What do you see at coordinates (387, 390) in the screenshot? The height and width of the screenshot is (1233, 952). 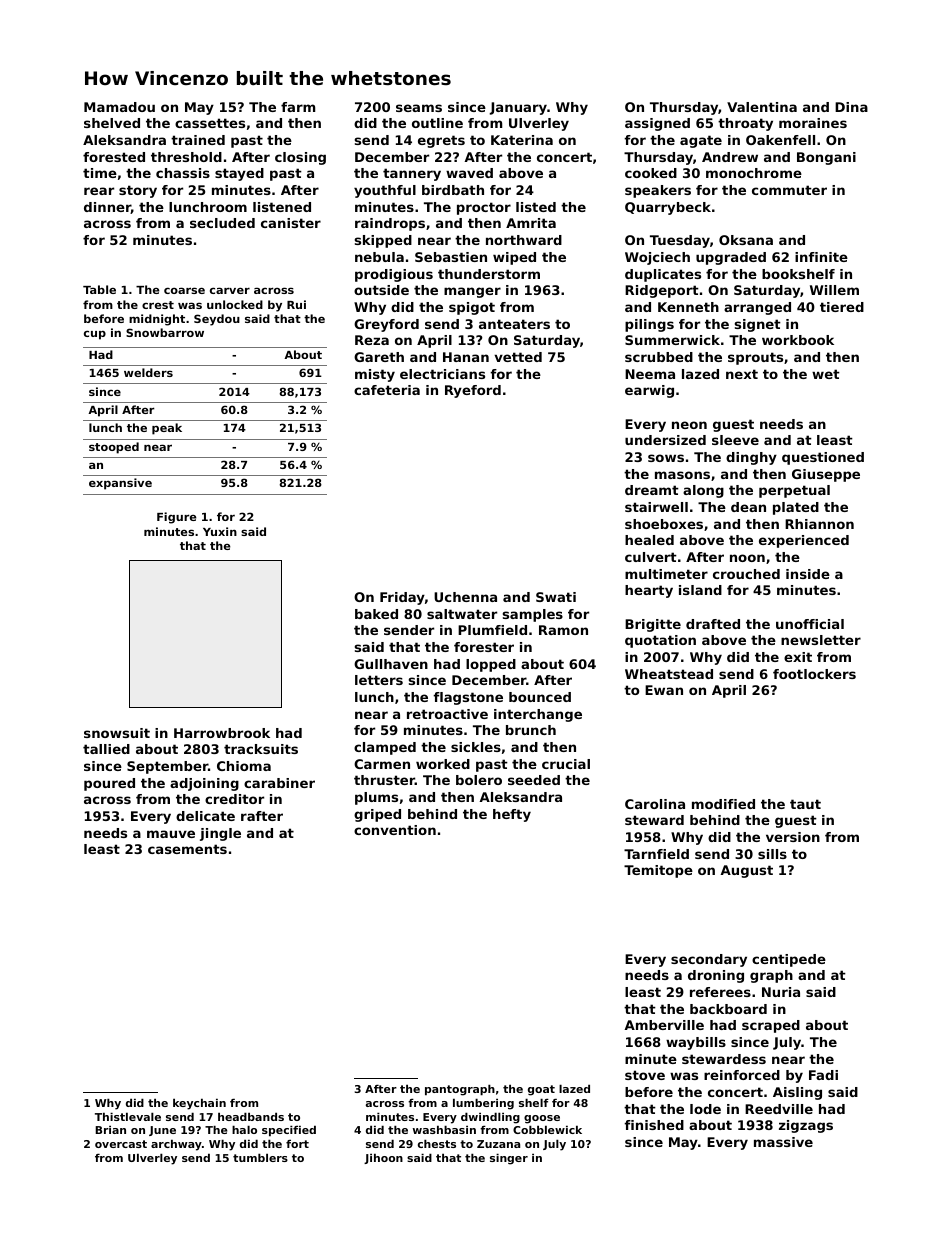 I see `cafeteria` at bounding box center [387, 390].
